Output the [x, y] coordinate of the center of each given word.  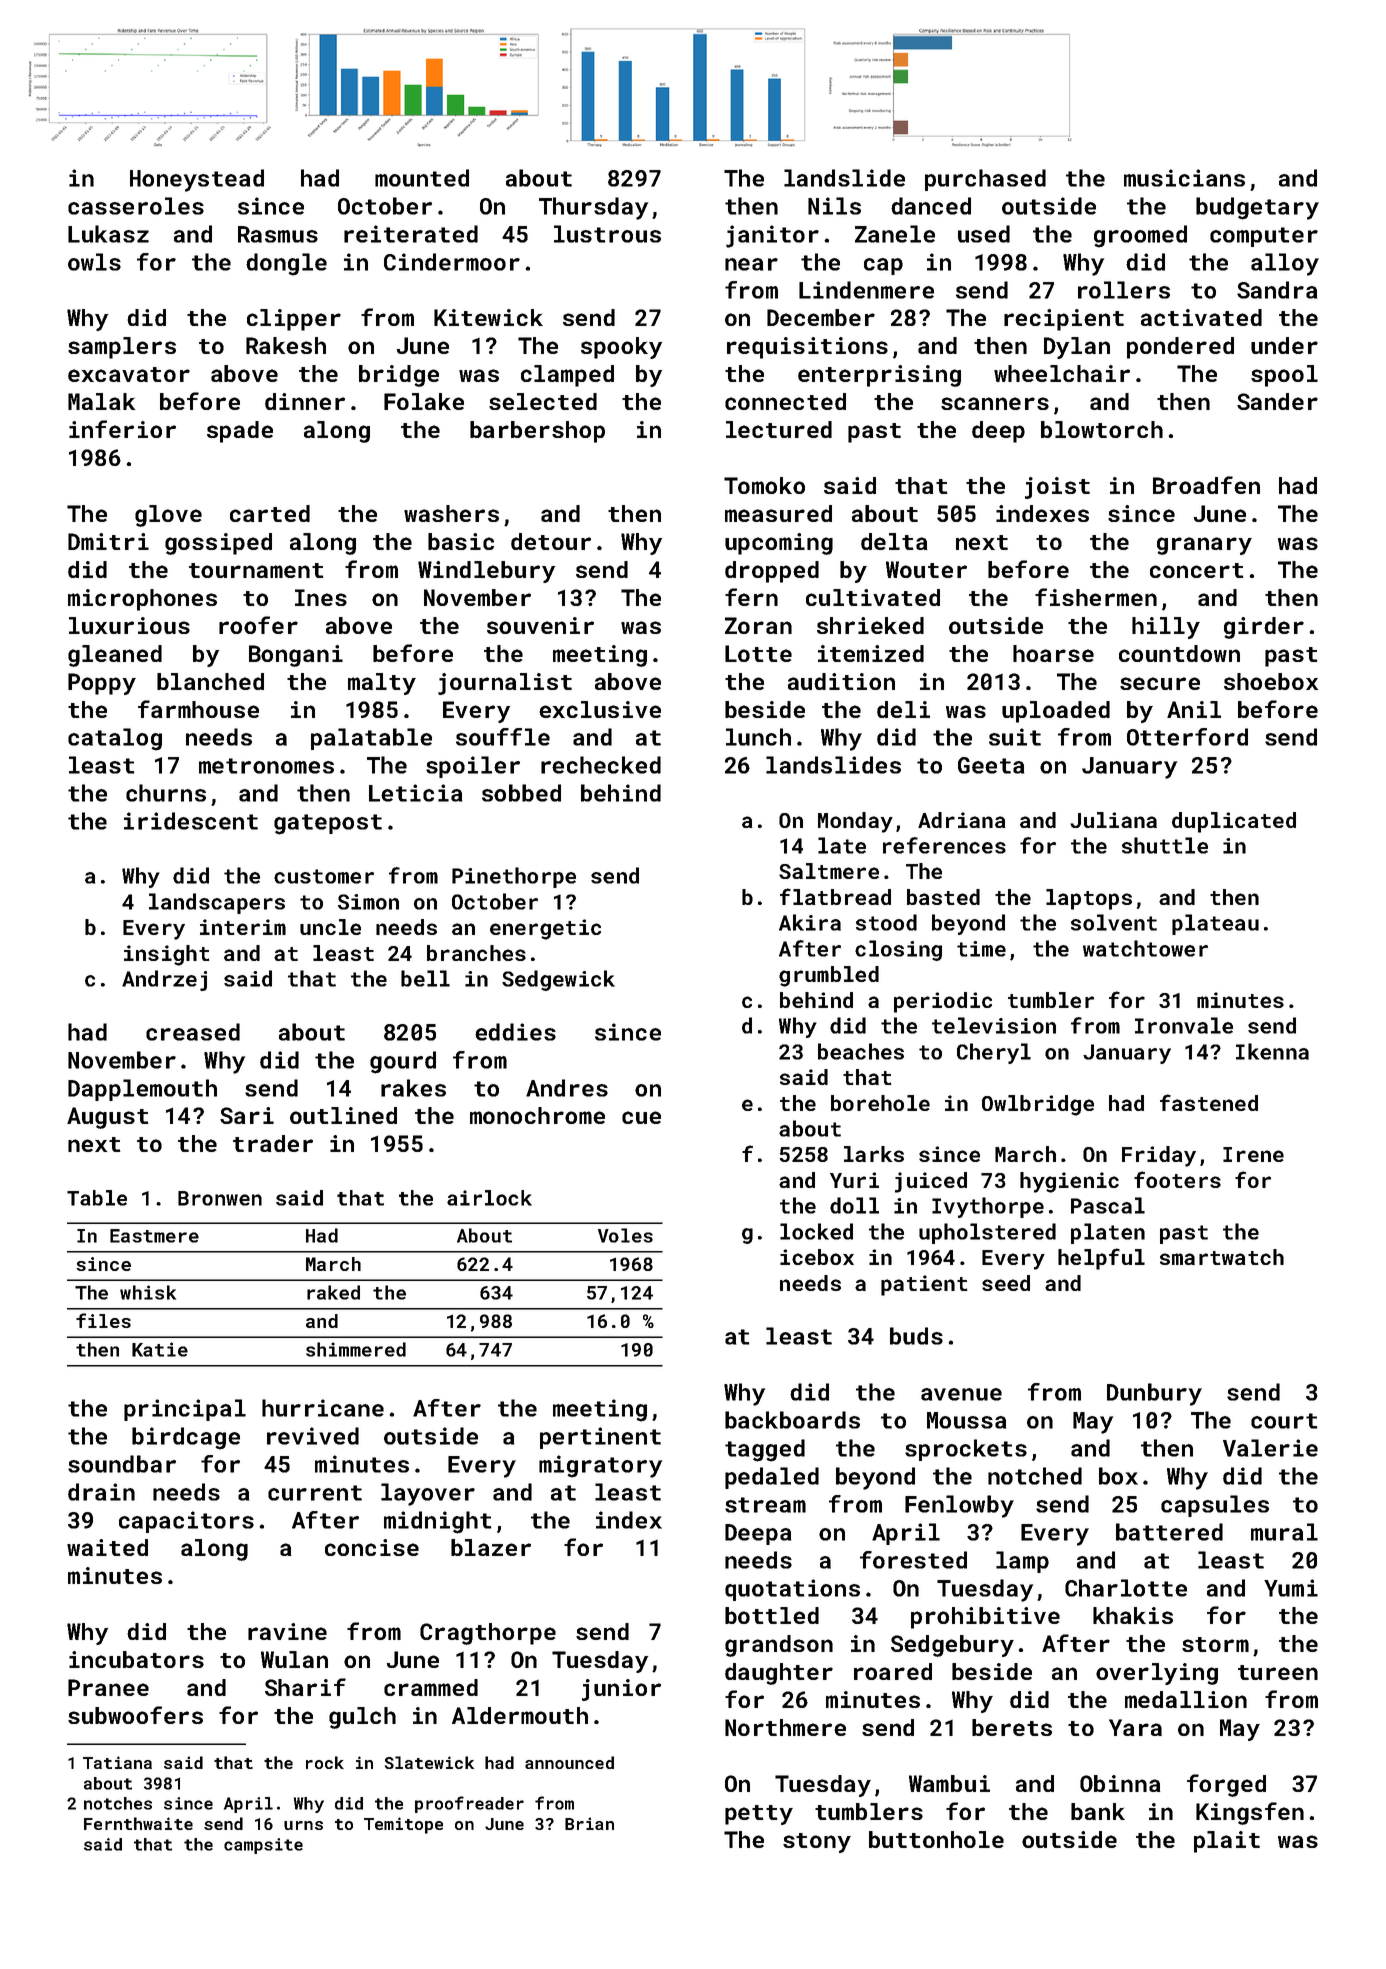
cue [641, 1117]
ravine [287, 1631]
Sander [1277, 401]
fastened [1209, 1102]
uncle [330, 927]
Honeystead [197, 180]
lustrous [607, 234]
